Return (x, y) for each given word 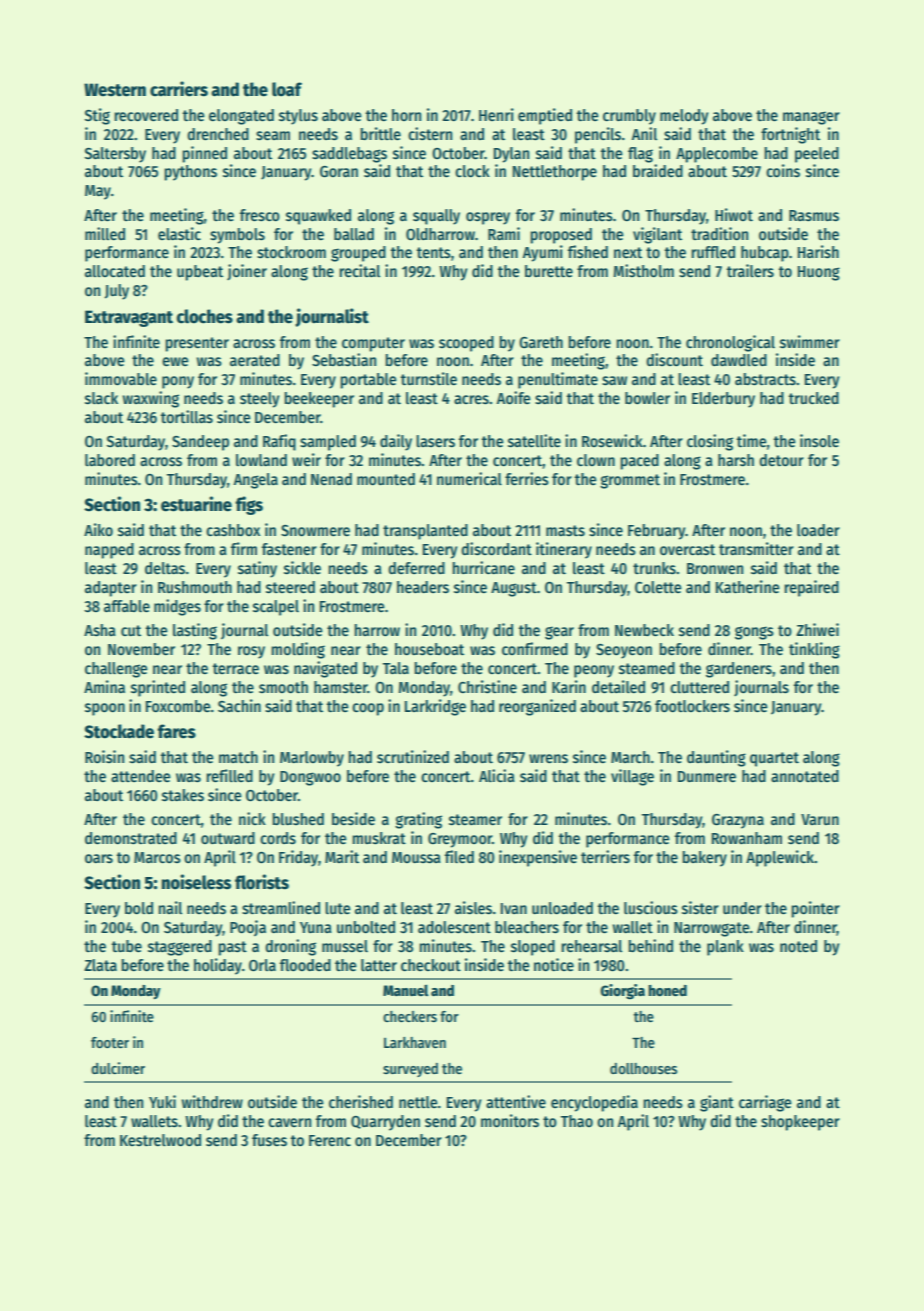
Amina (104, 686)
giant (717, 1103)
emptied (545, 116)
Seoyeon (624, 651)
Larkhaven (415, 1042)
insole (819, 441)
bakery (705, 859)
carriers (179, 89)
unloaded (562, 908)
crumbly (629, 117)
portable (369, 381)
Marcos (157, 858)
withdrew (212, 1102)
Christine (487, 687)
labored (110, 460)
